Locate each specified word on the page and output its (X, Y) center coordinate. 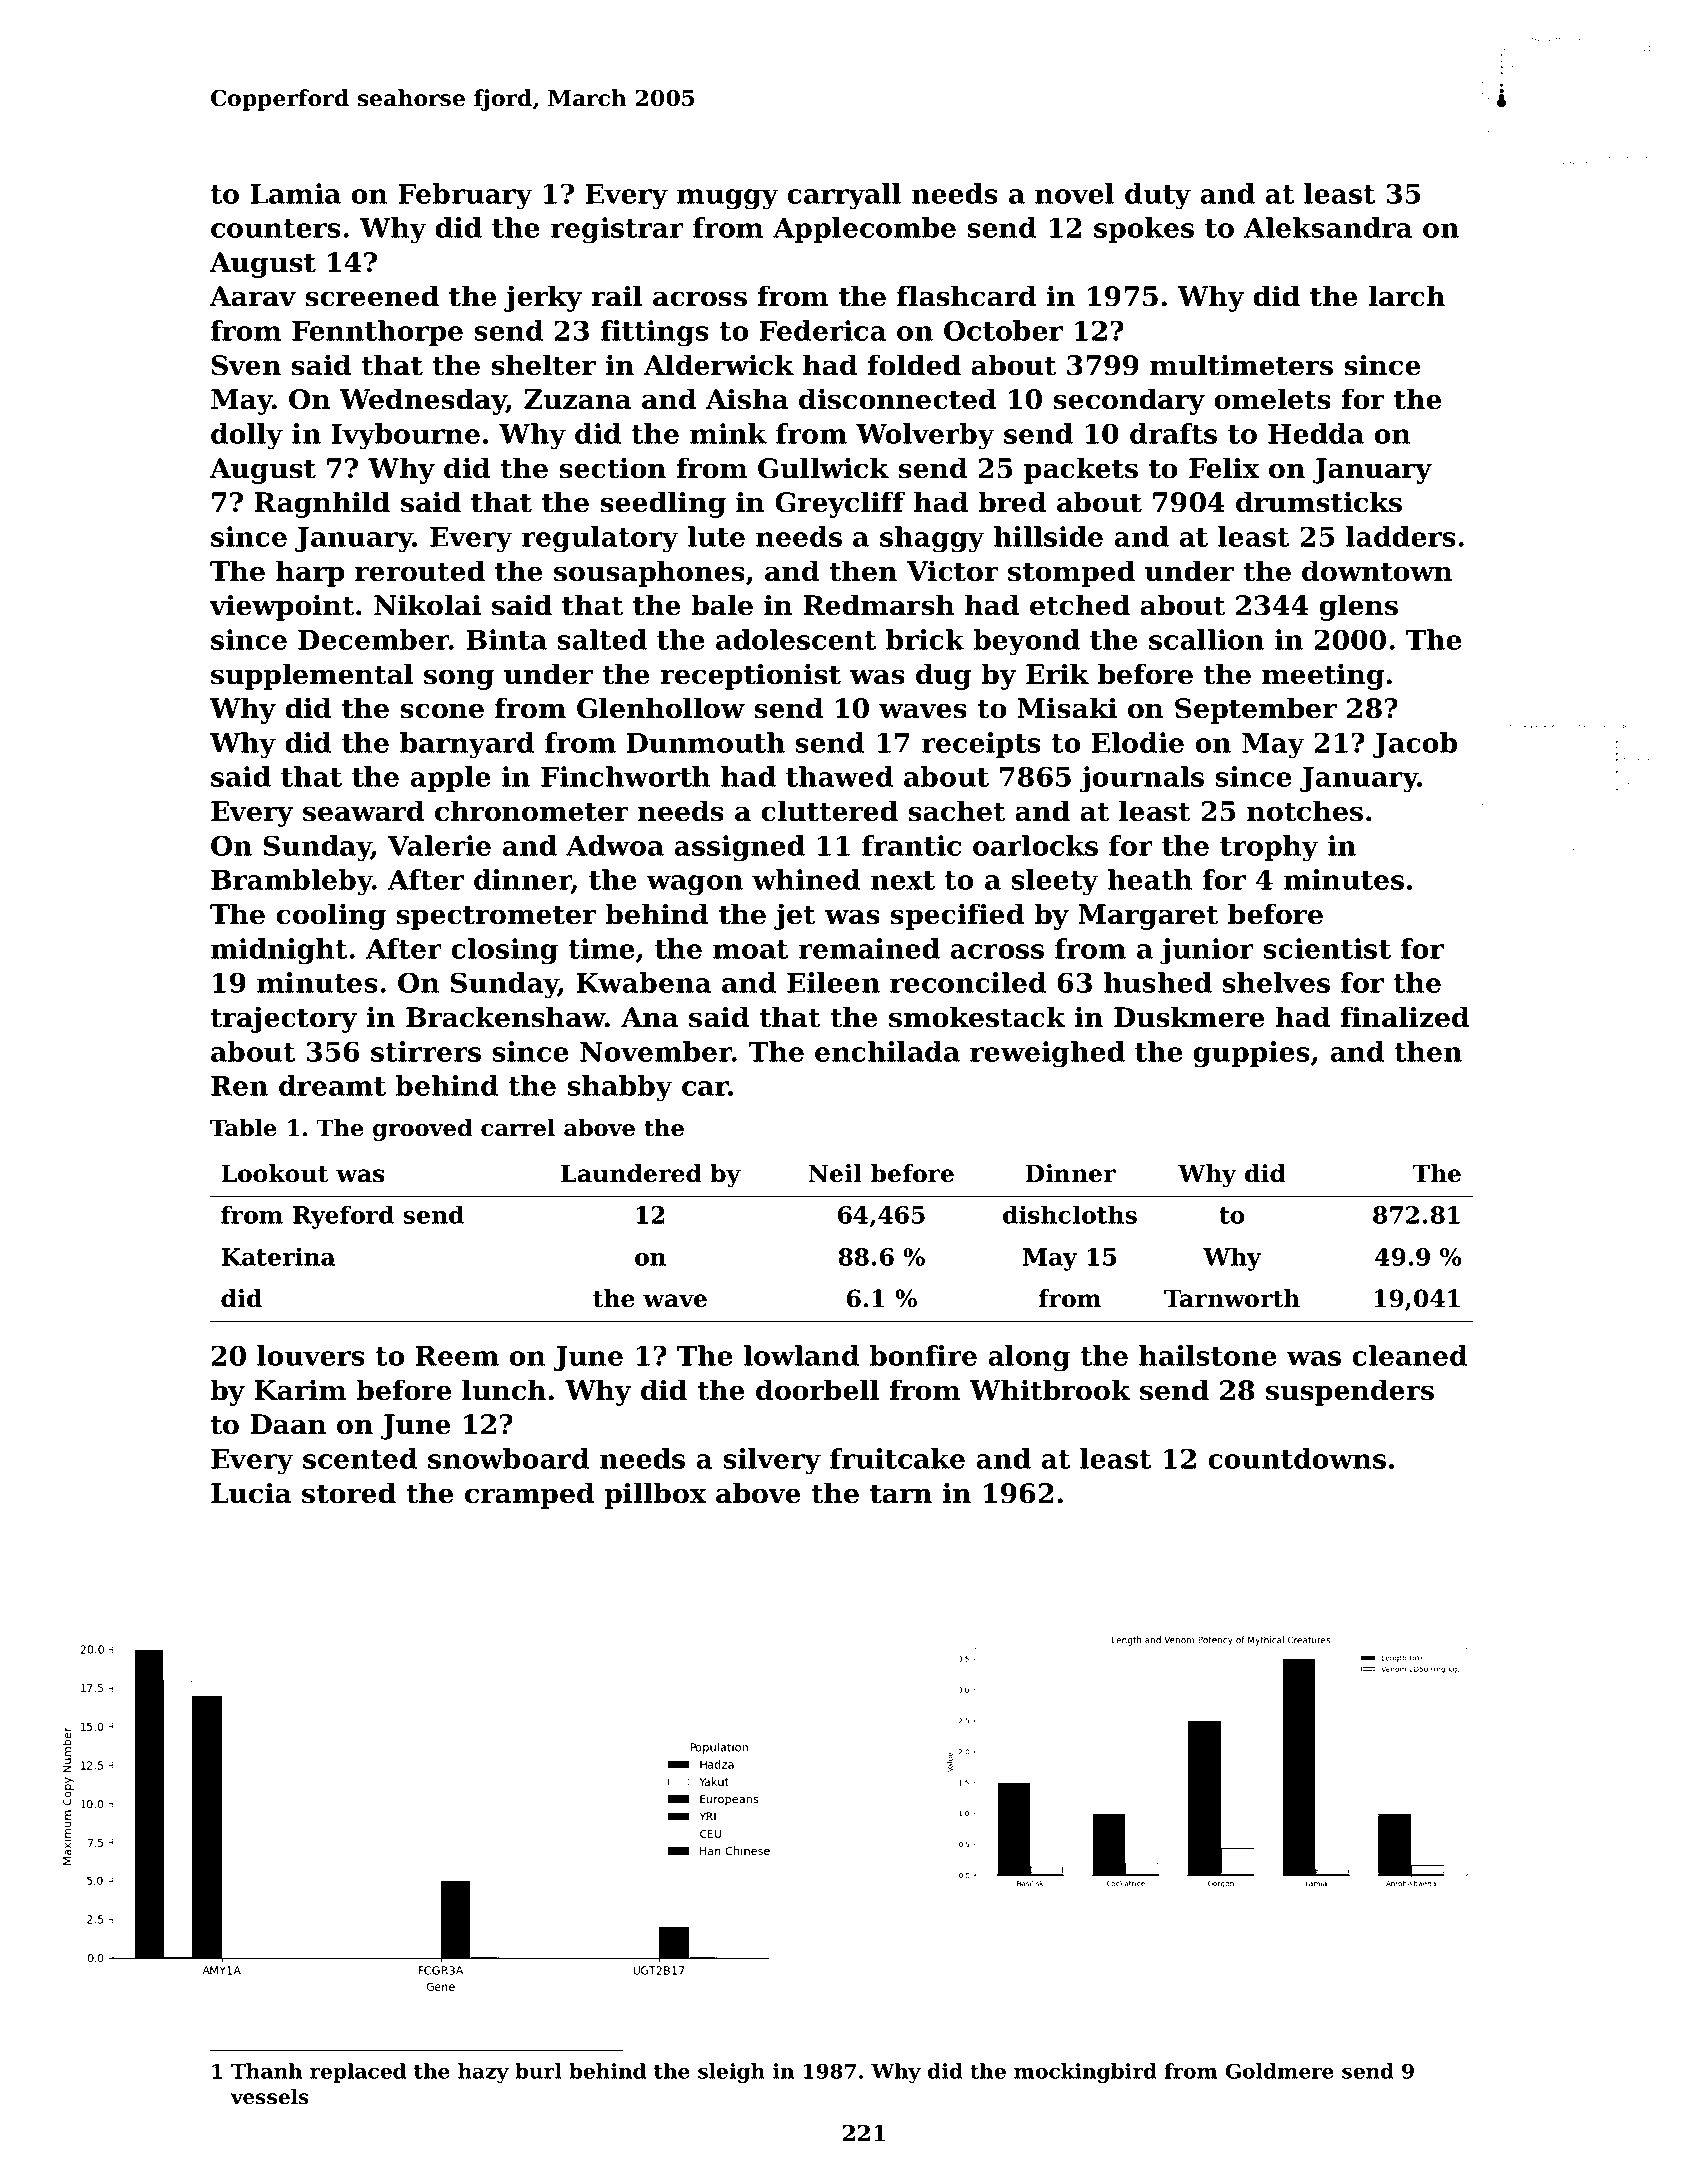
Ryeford (343, 1217)
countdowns (1297, 1458)
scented (360, 1458)
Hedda (1316, 433)
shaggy (932, 539)
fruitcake (897, 1458)
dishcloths (1070, 1214)
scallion (1206, 639)
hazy (483, 2073)
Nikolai (427, 605)
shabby (620, 1088)
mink (728, 433)
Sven (246, 365)
